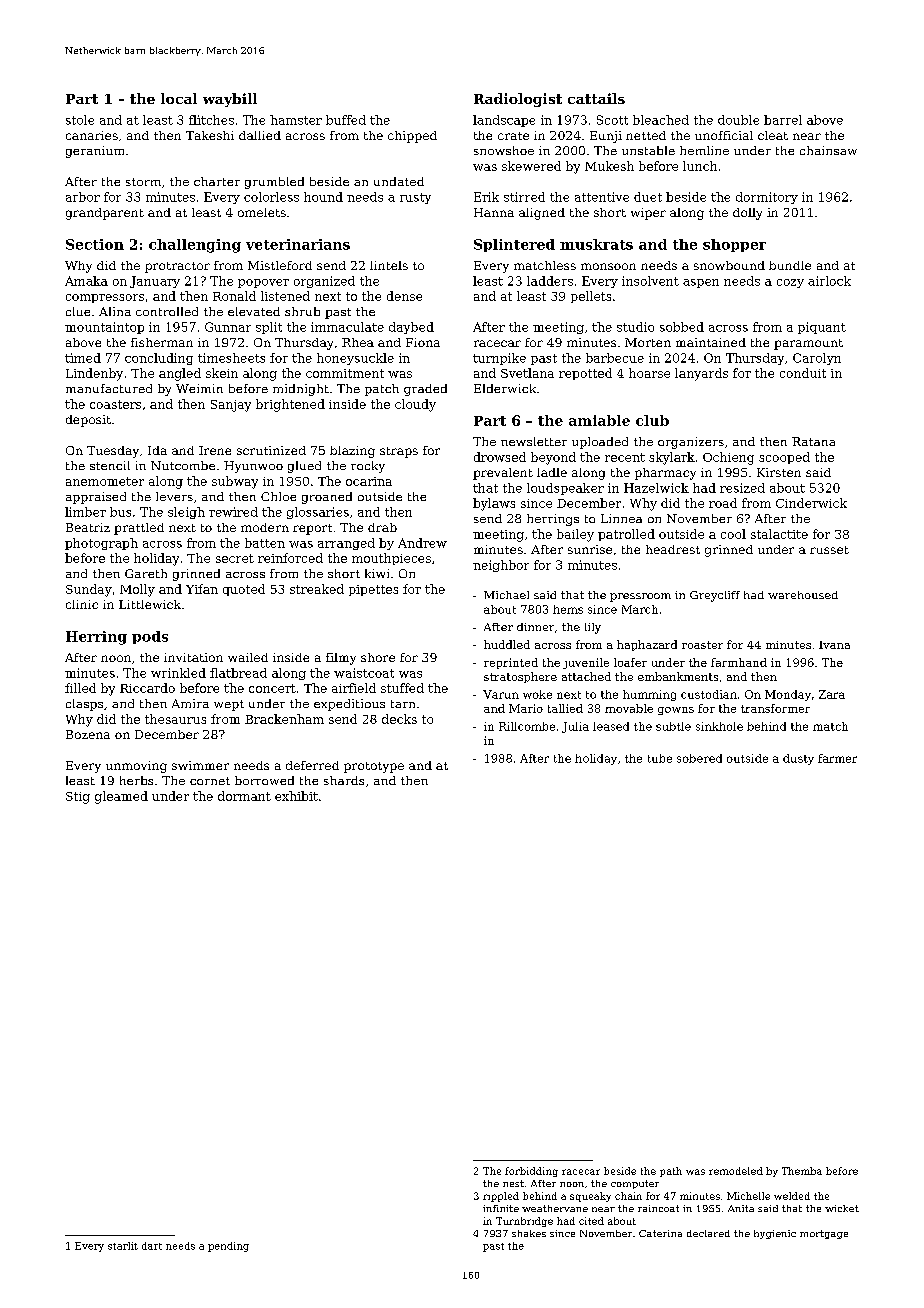  I want to click on Stig, so click(78, 798).
